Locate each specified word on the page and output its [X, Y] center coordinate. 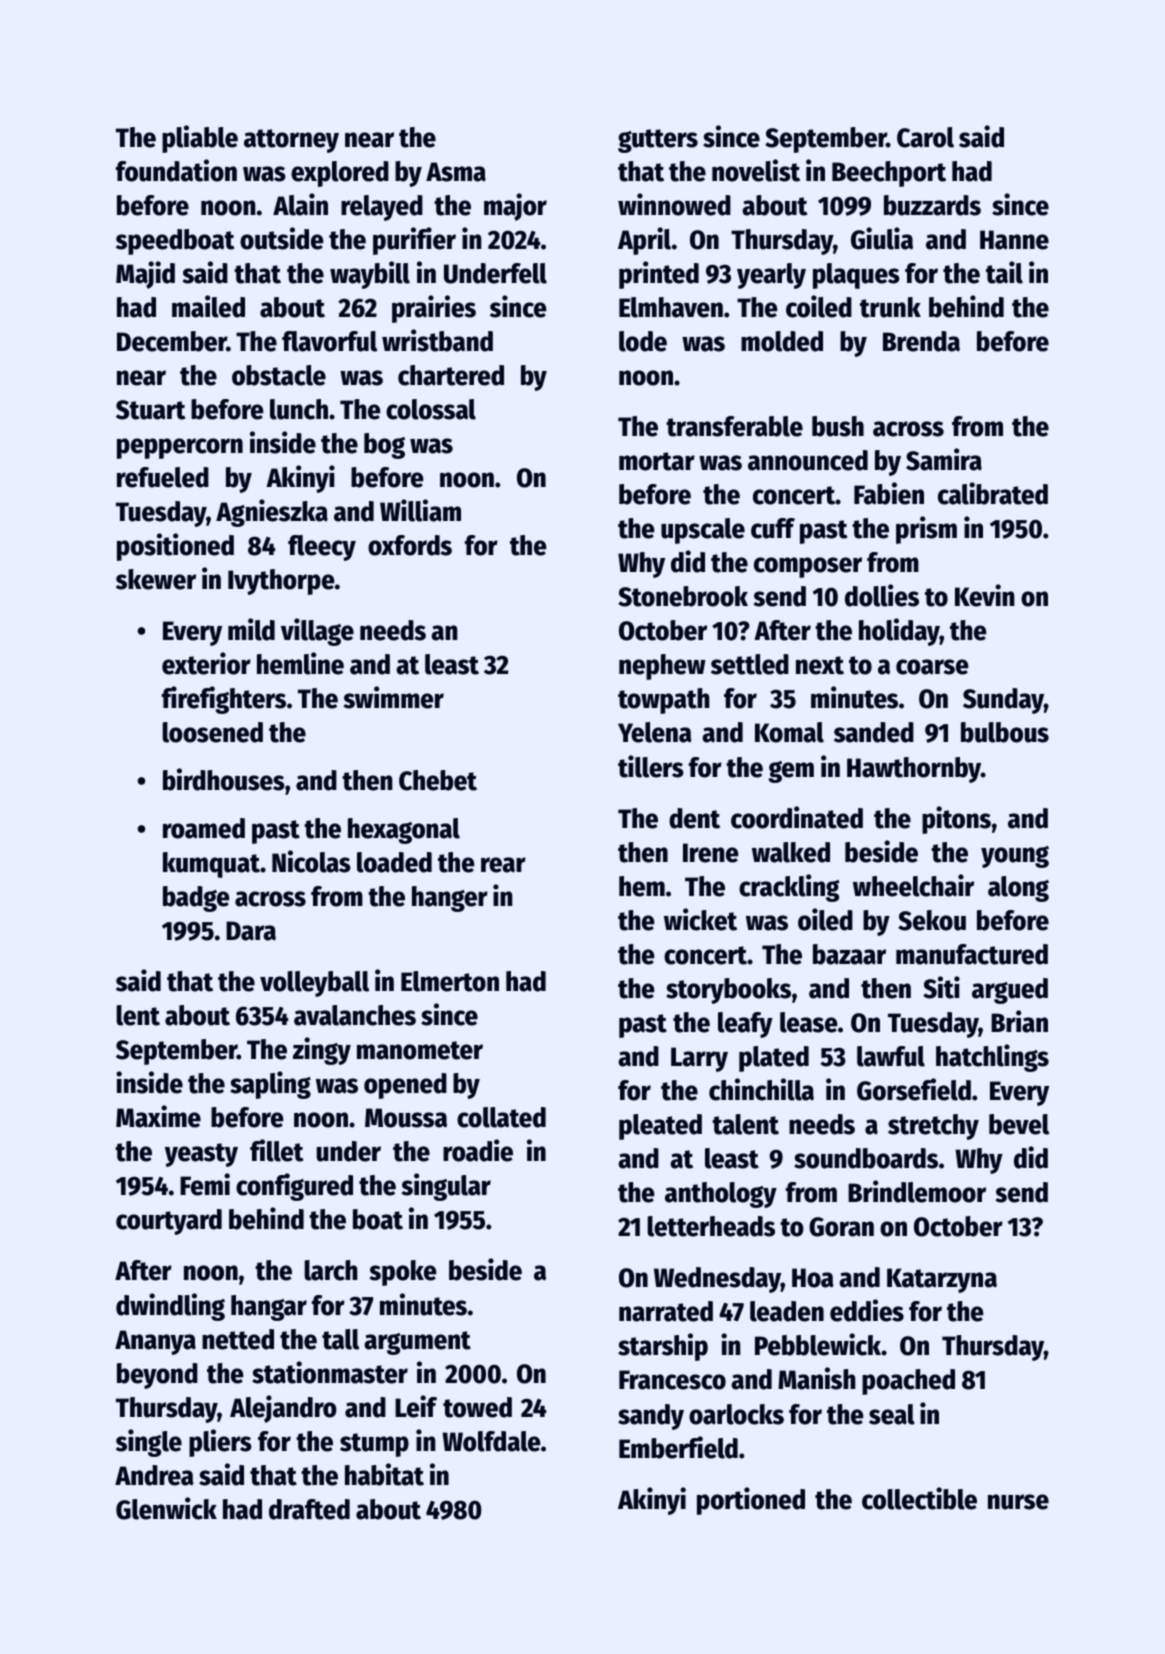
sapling [270, 1085]
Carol [925, 137]
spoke [403, 1273]
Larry [699, 1059]
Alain [300, 204]
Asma [456, 172]
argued [1010, 991]
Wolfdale [491, 1441]
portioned [751, 1501]
